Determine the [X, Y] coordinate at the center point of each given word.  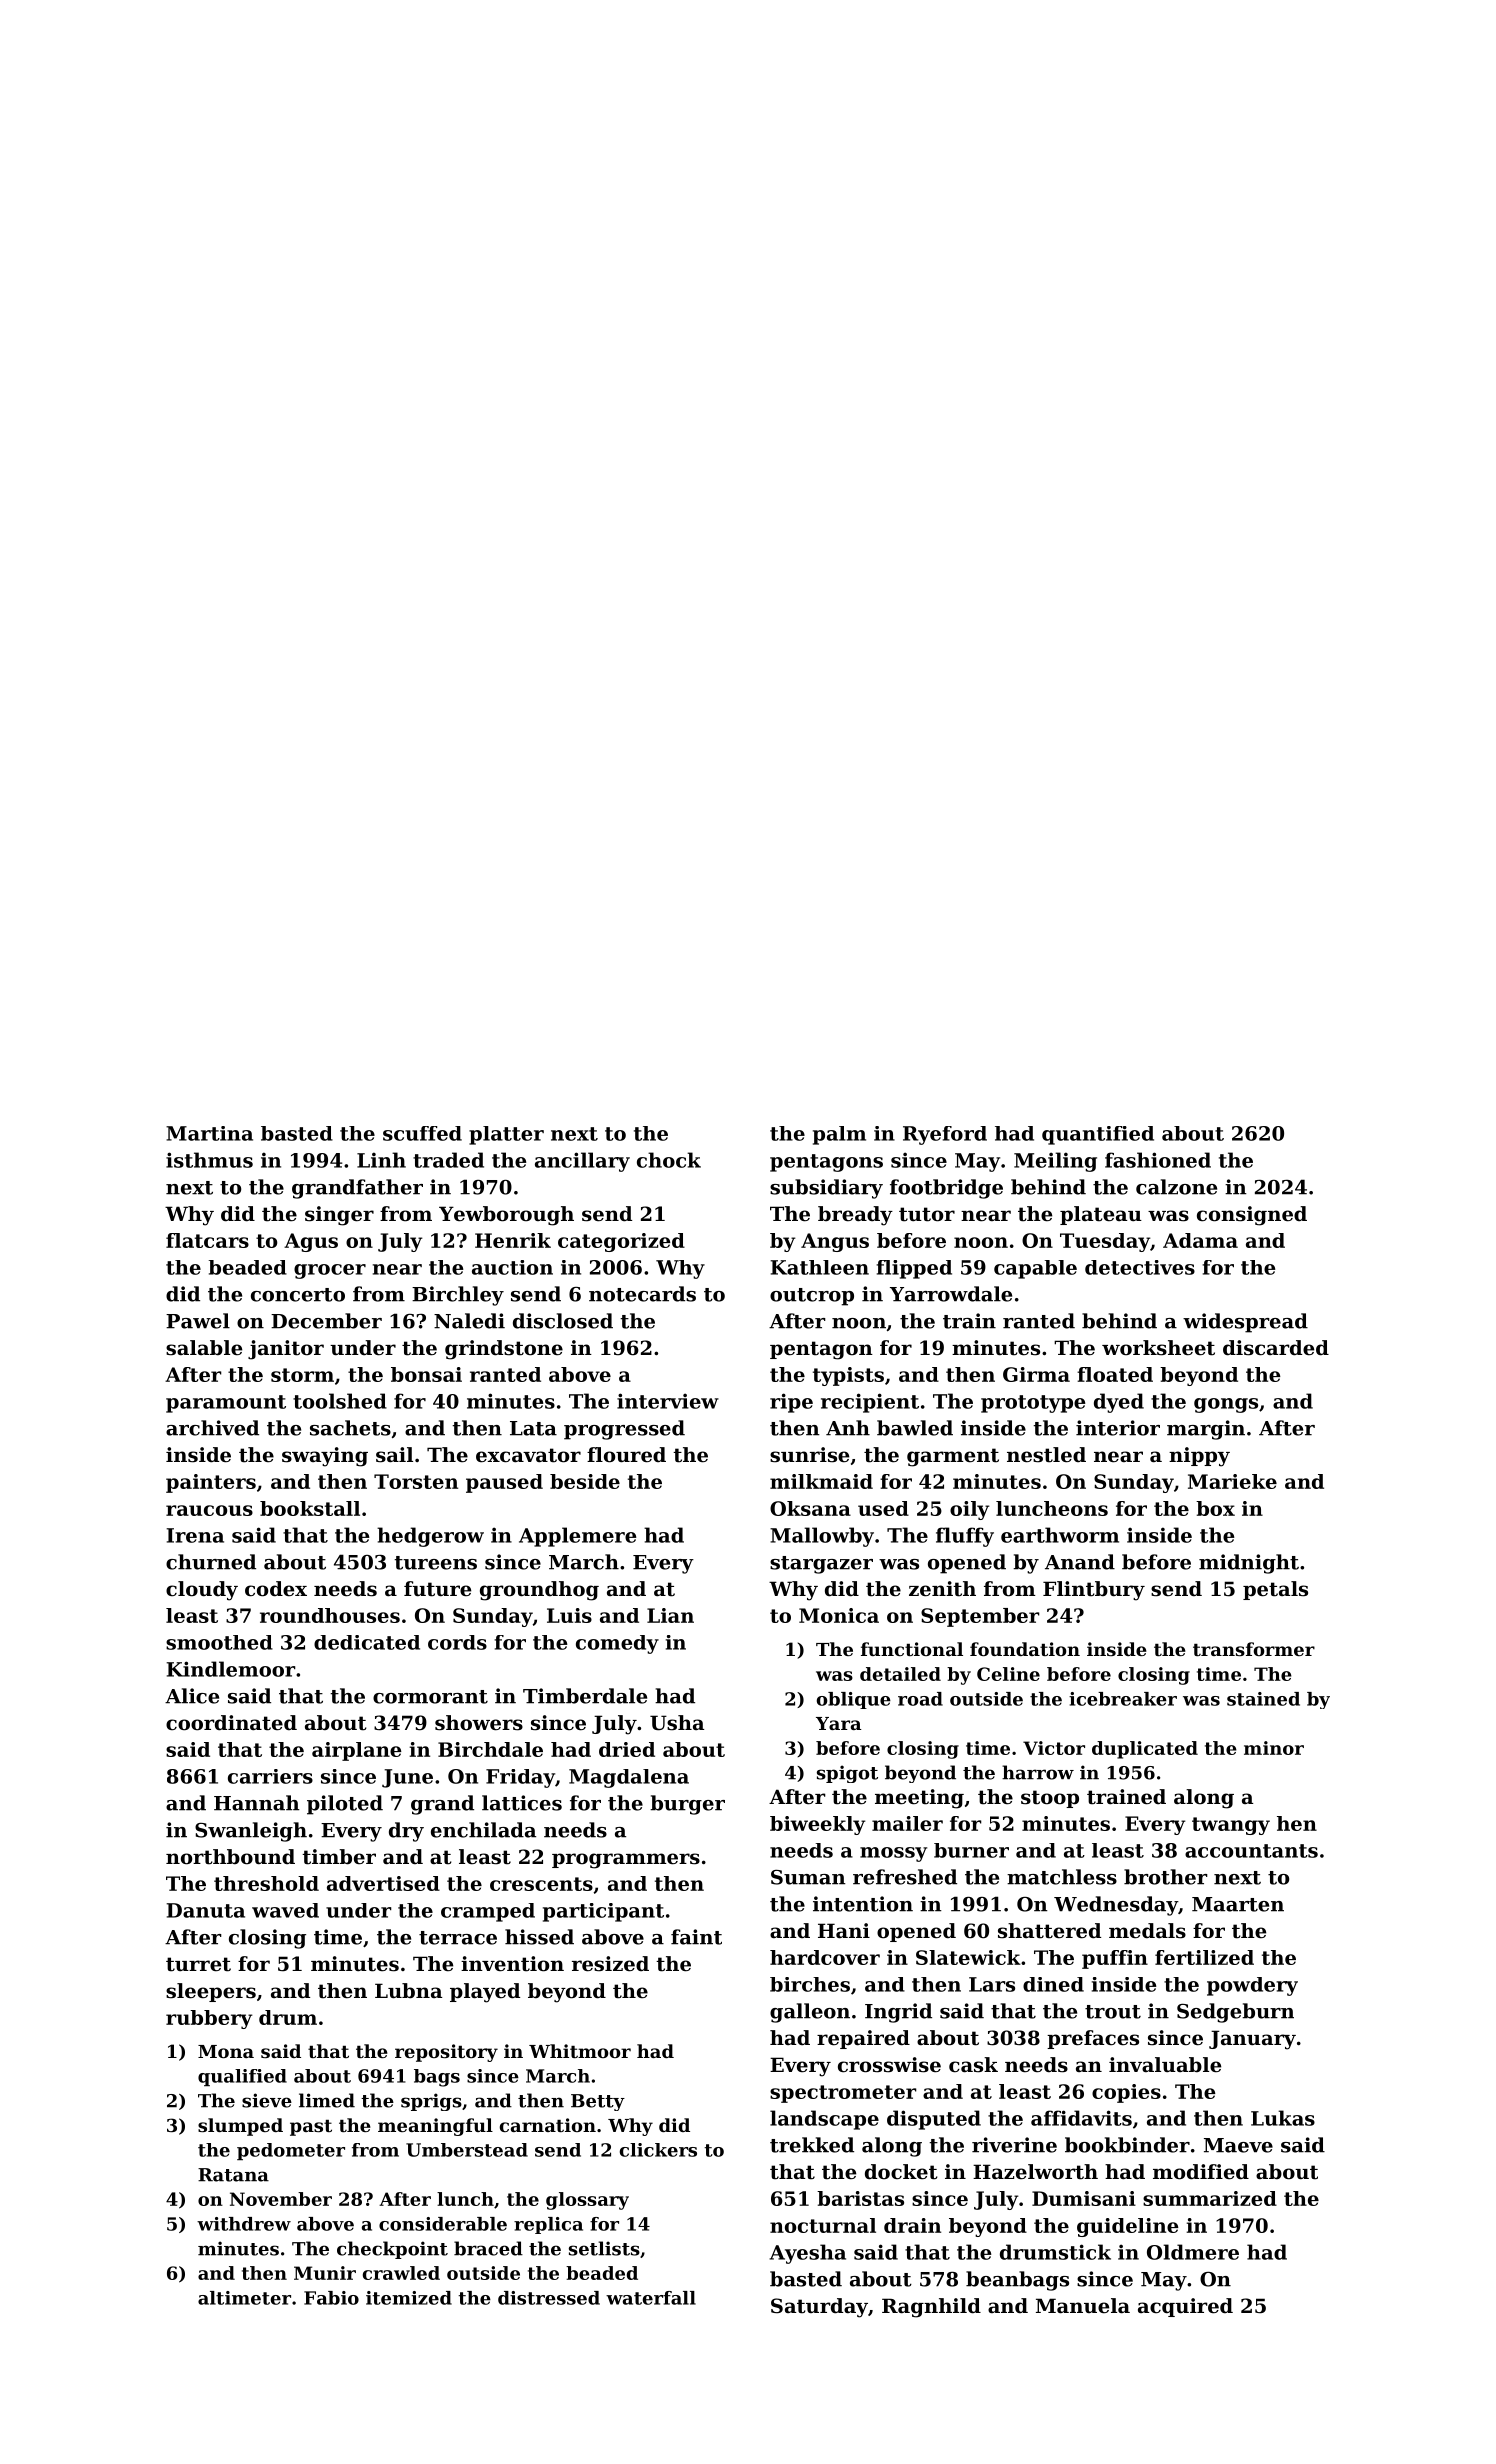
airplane [357, 1751]
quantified [1098, 1135]
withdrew [244, 2224]
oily [969, 1510]
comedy [617, 1644]
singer [339, 1216]
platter [506, 1135]
